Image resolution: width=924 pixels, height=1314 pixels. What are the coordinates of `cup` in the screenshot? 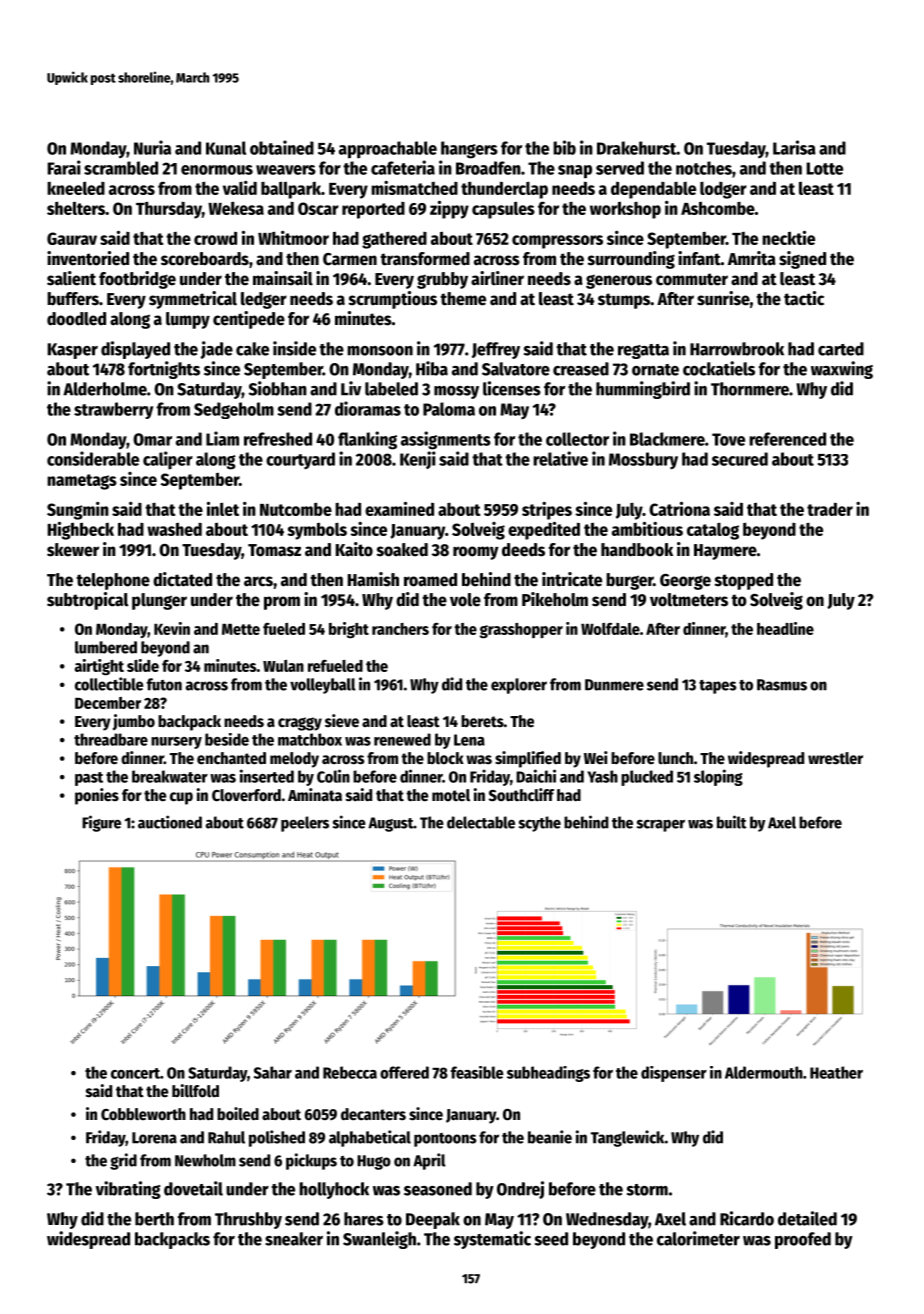 It's located at (181, 798).
